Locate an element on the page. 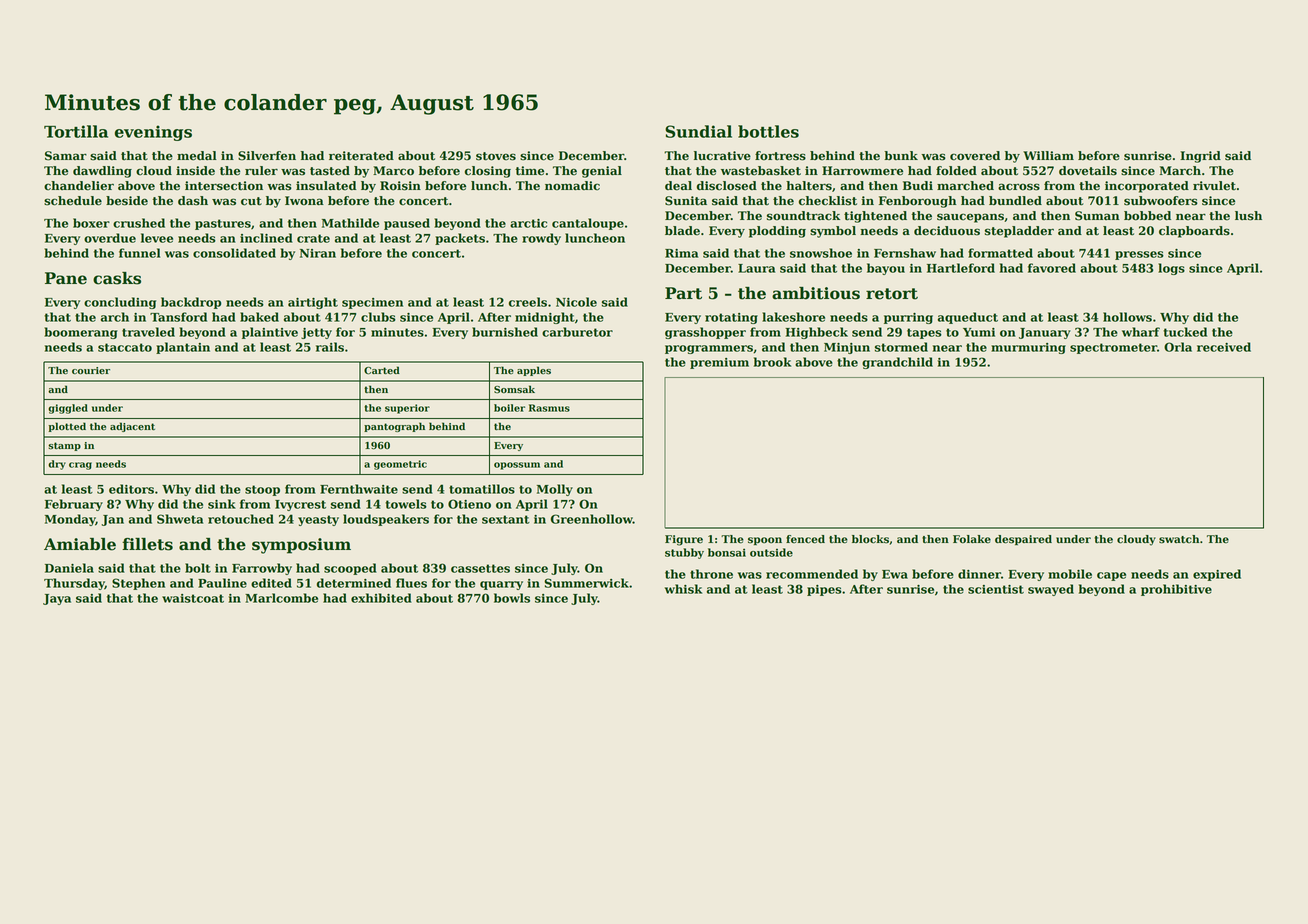 The height and width of the page is (924, 1308). swatch is located at coordinates (1179, 539).
